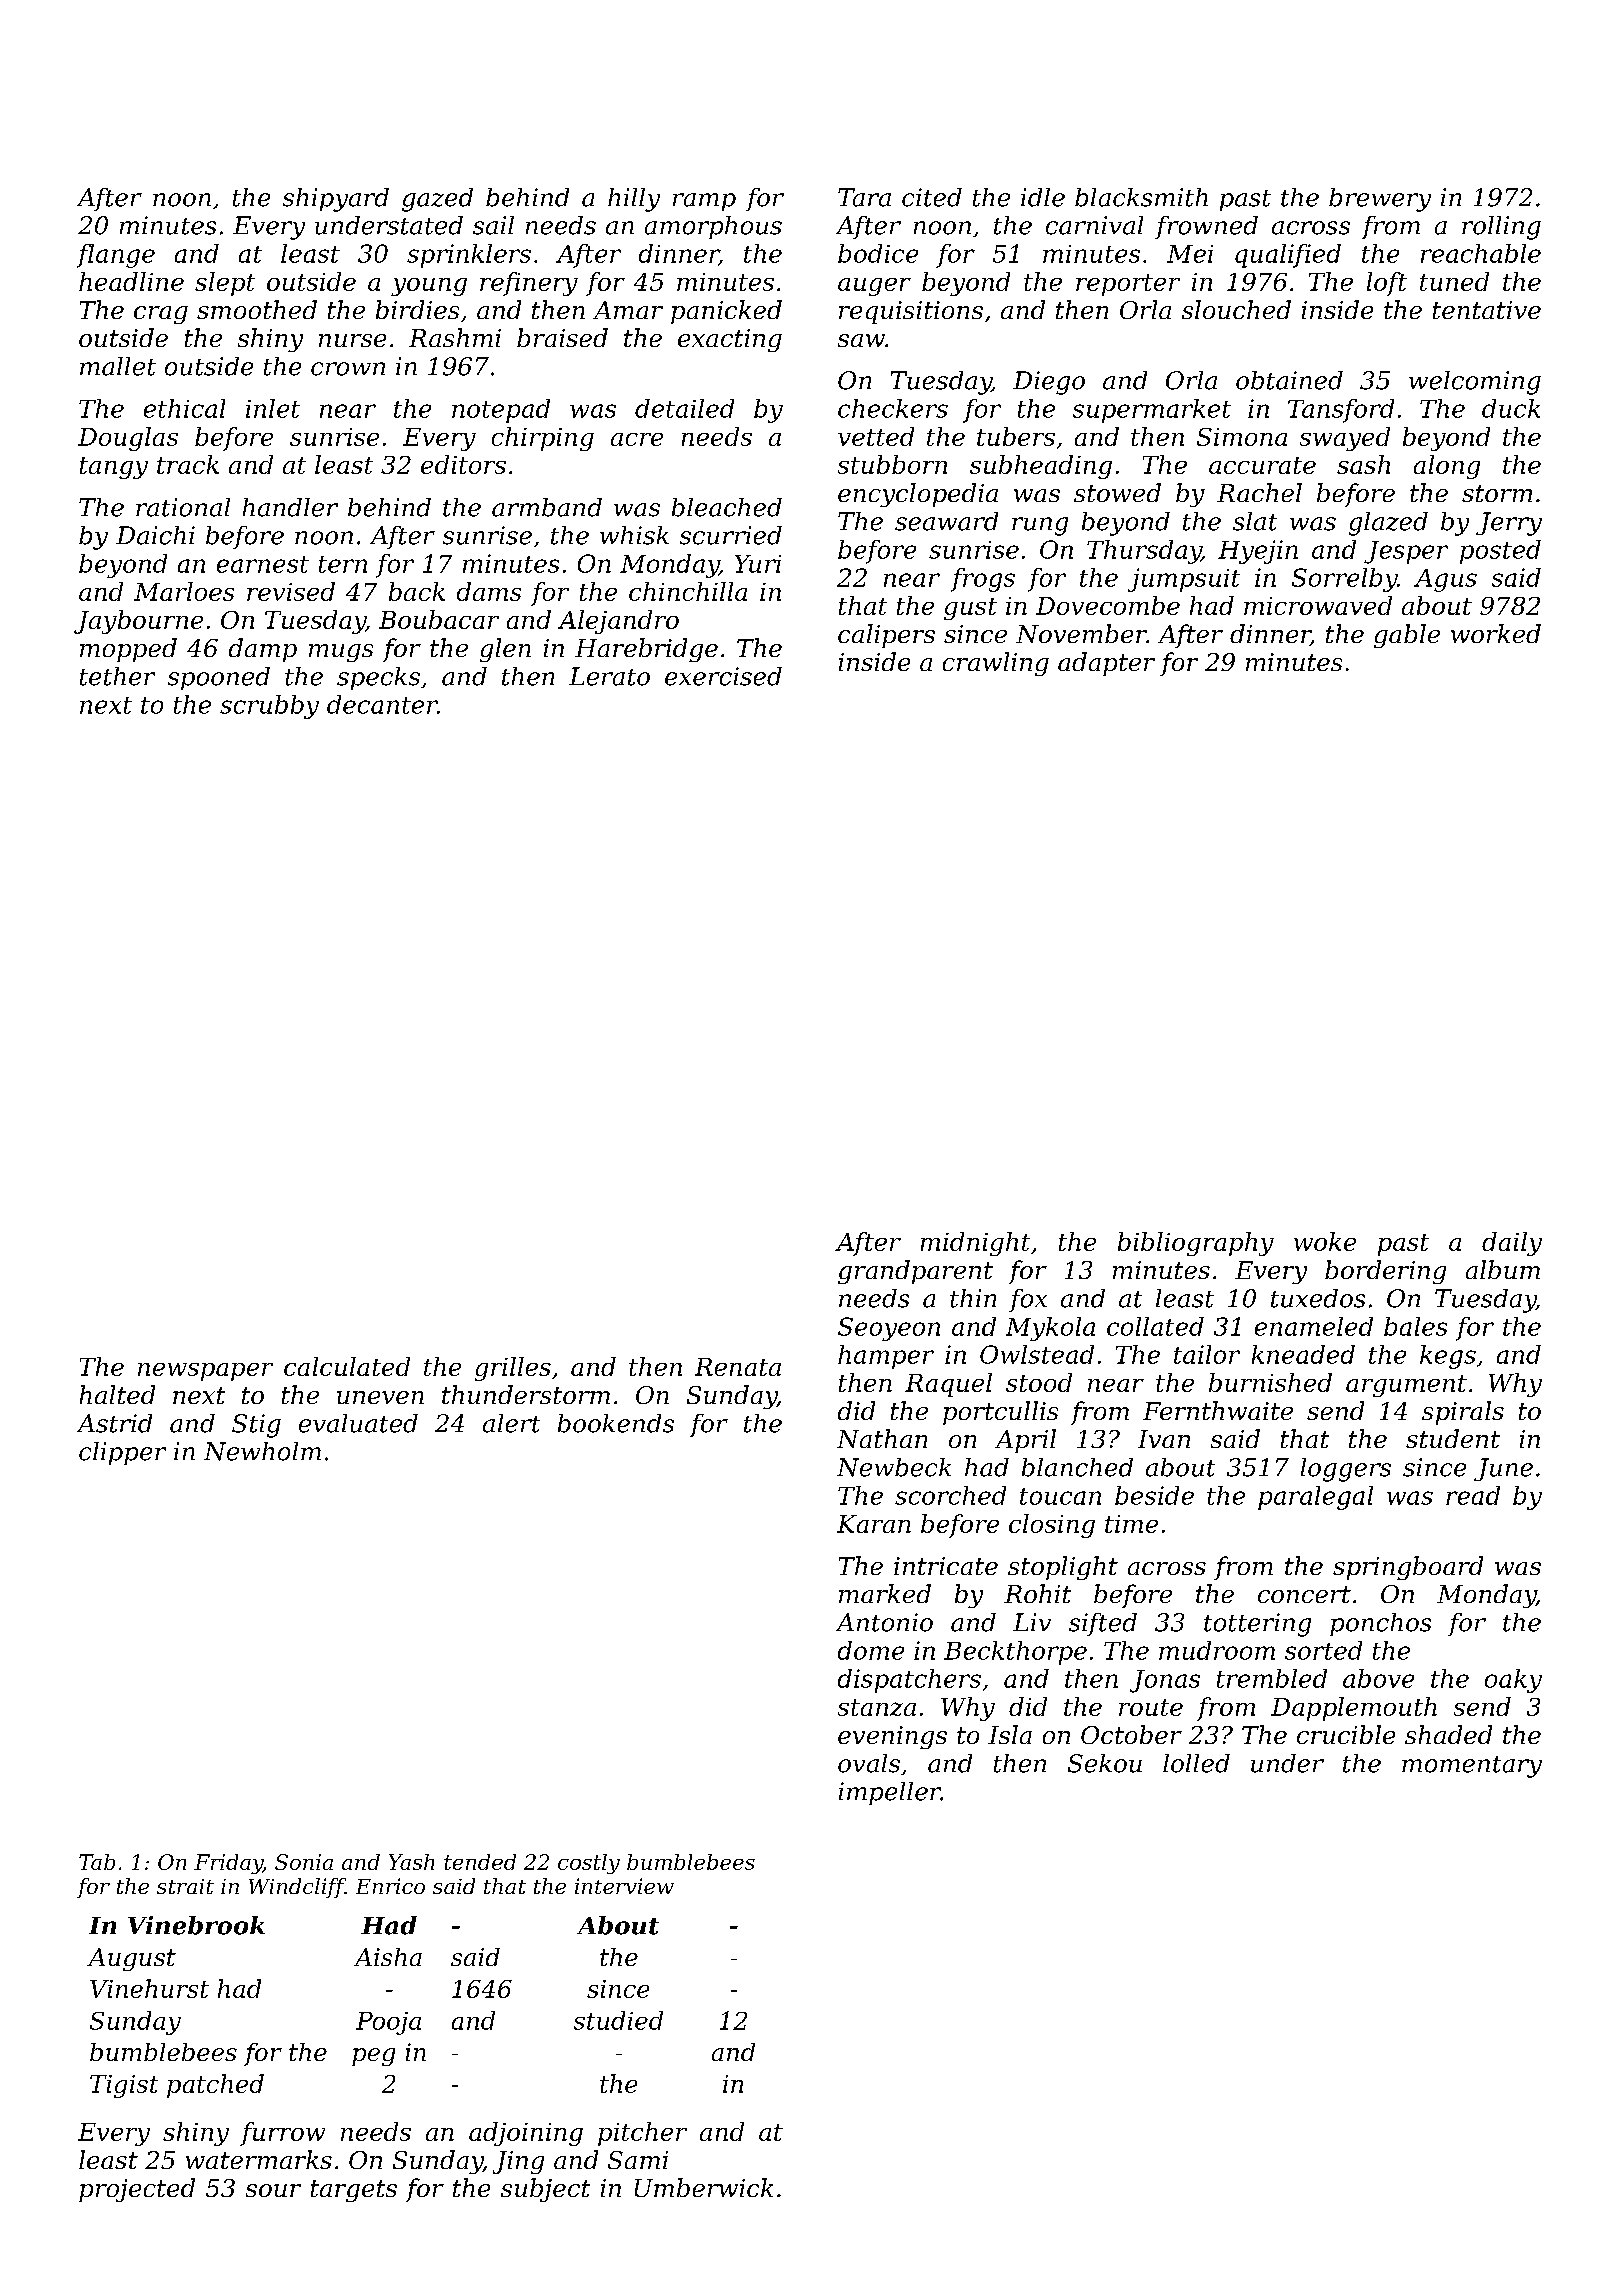  Describe the element at coordinates (975, 1244) in the document. I see `midnight` at that location.
